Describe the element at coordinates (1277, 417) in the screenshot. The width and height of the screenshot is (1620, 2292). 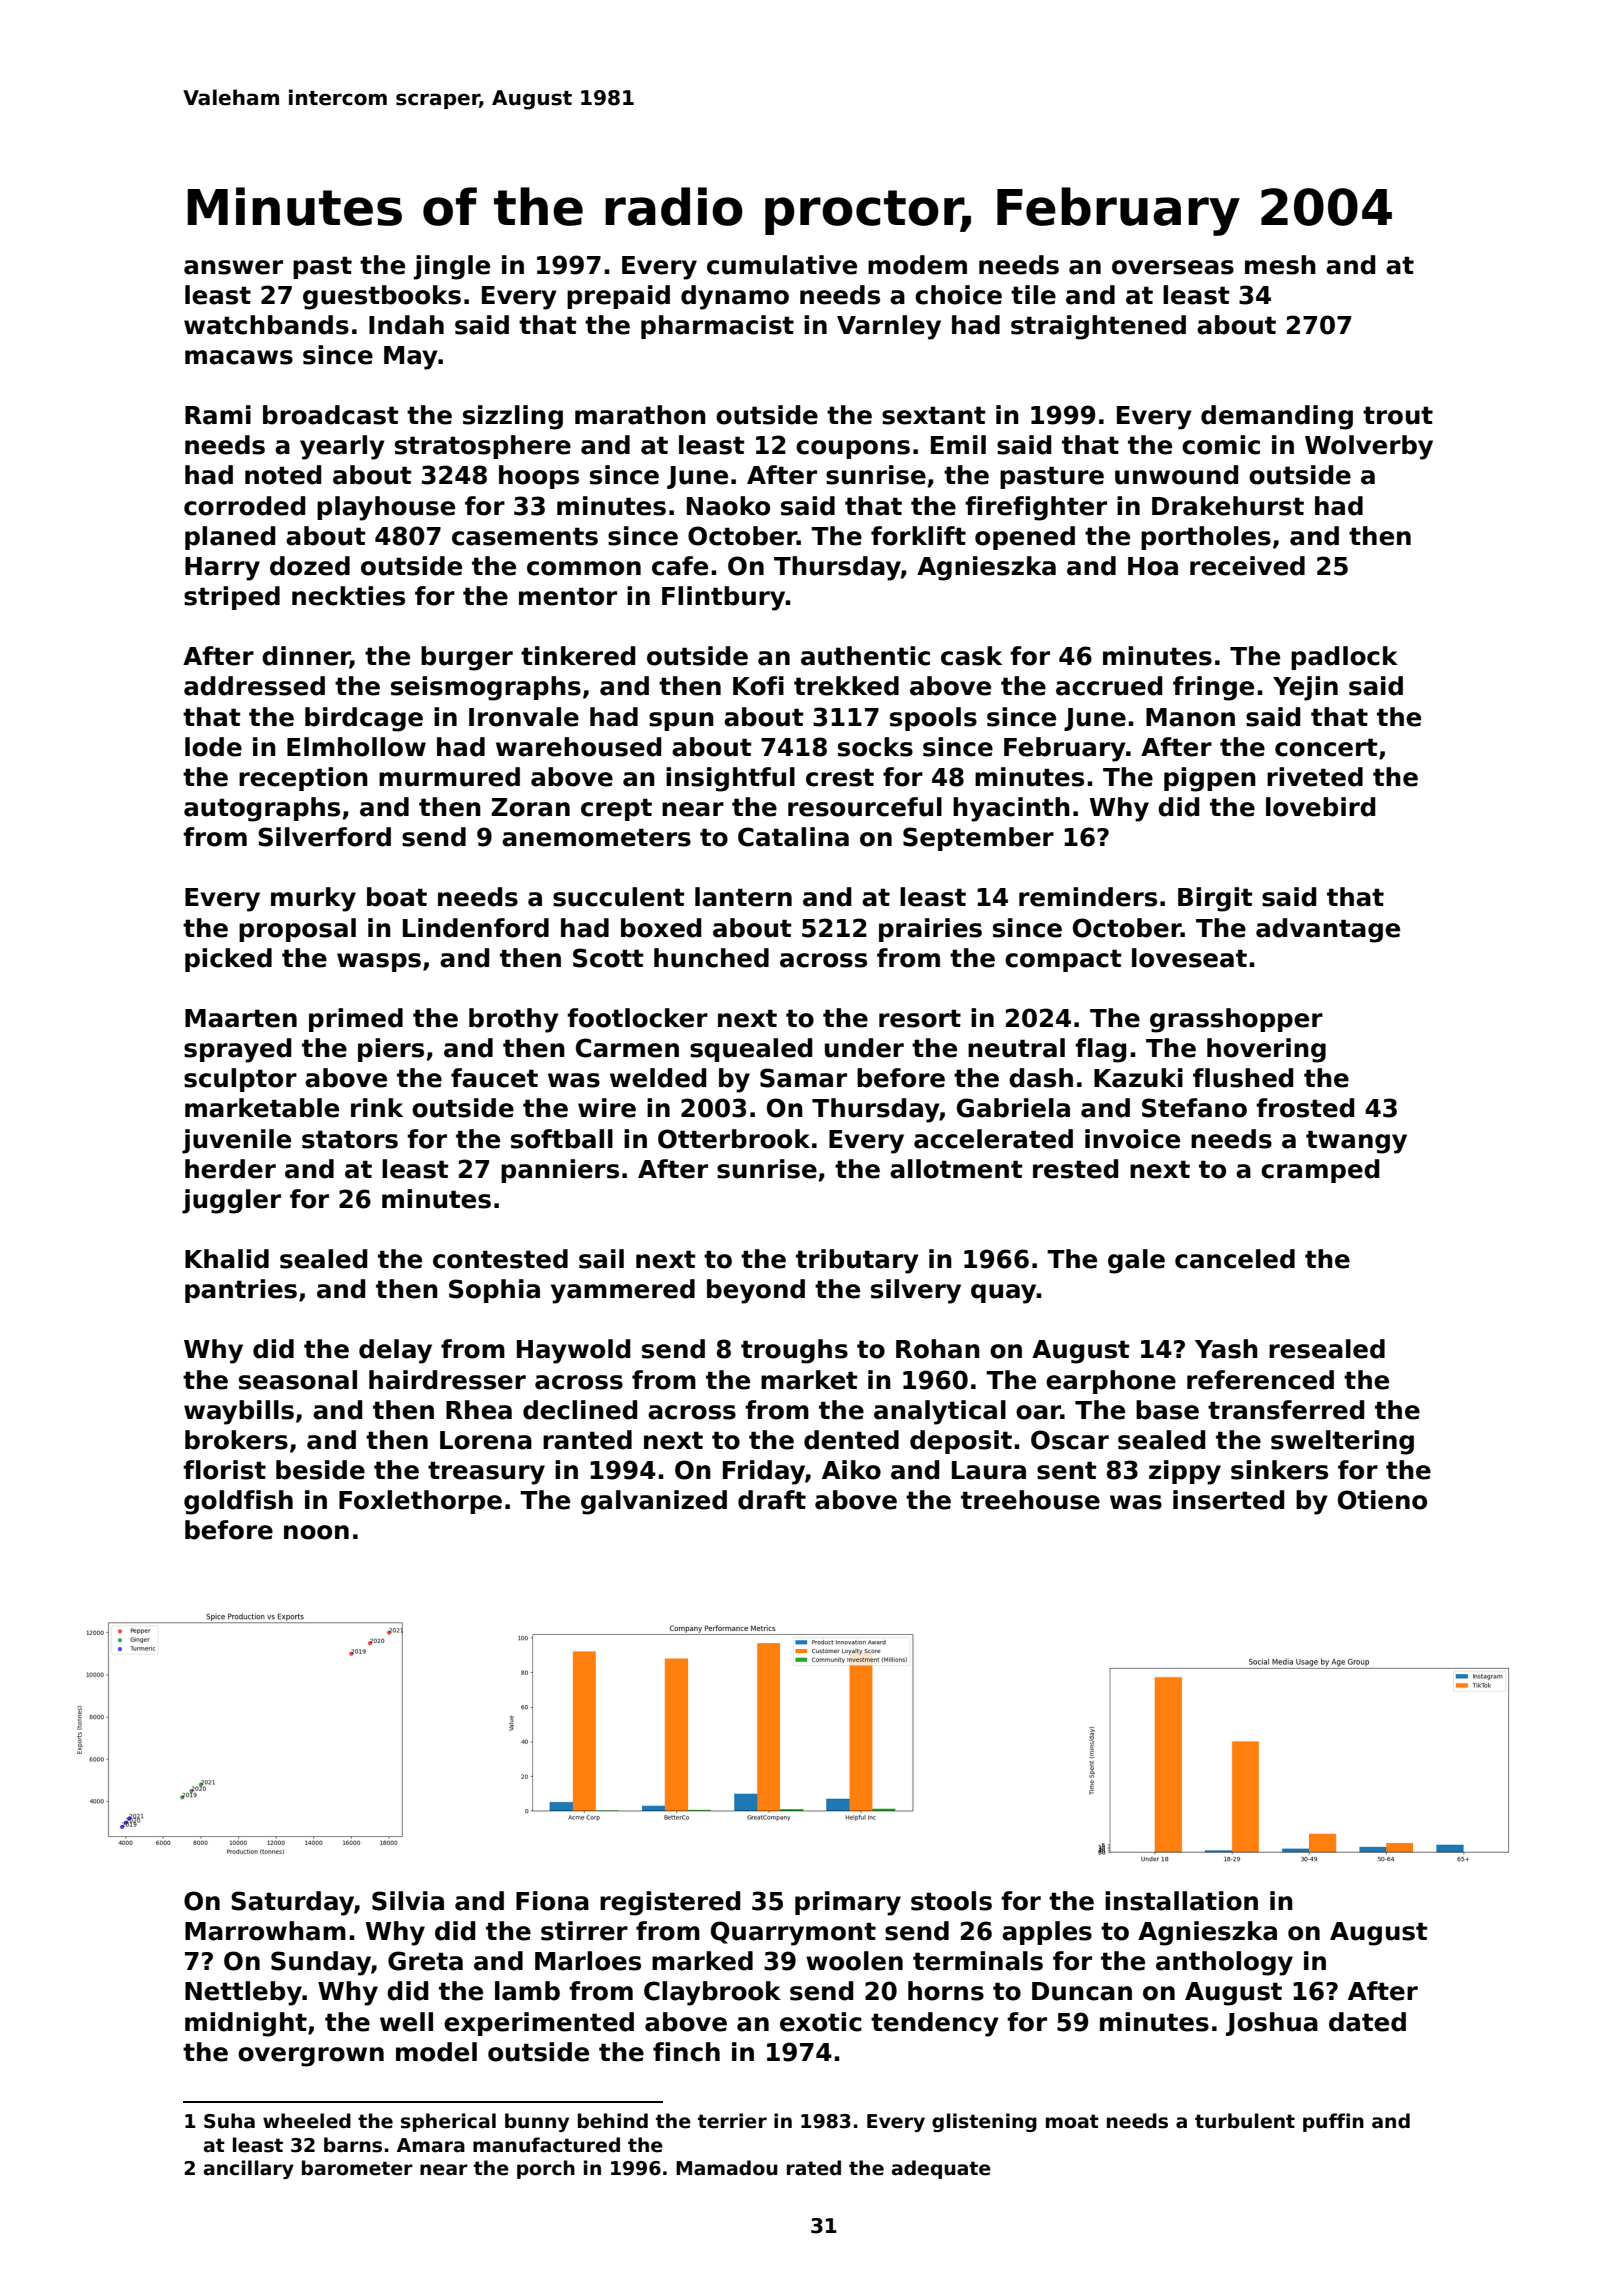
I see `demanding` at that location.
